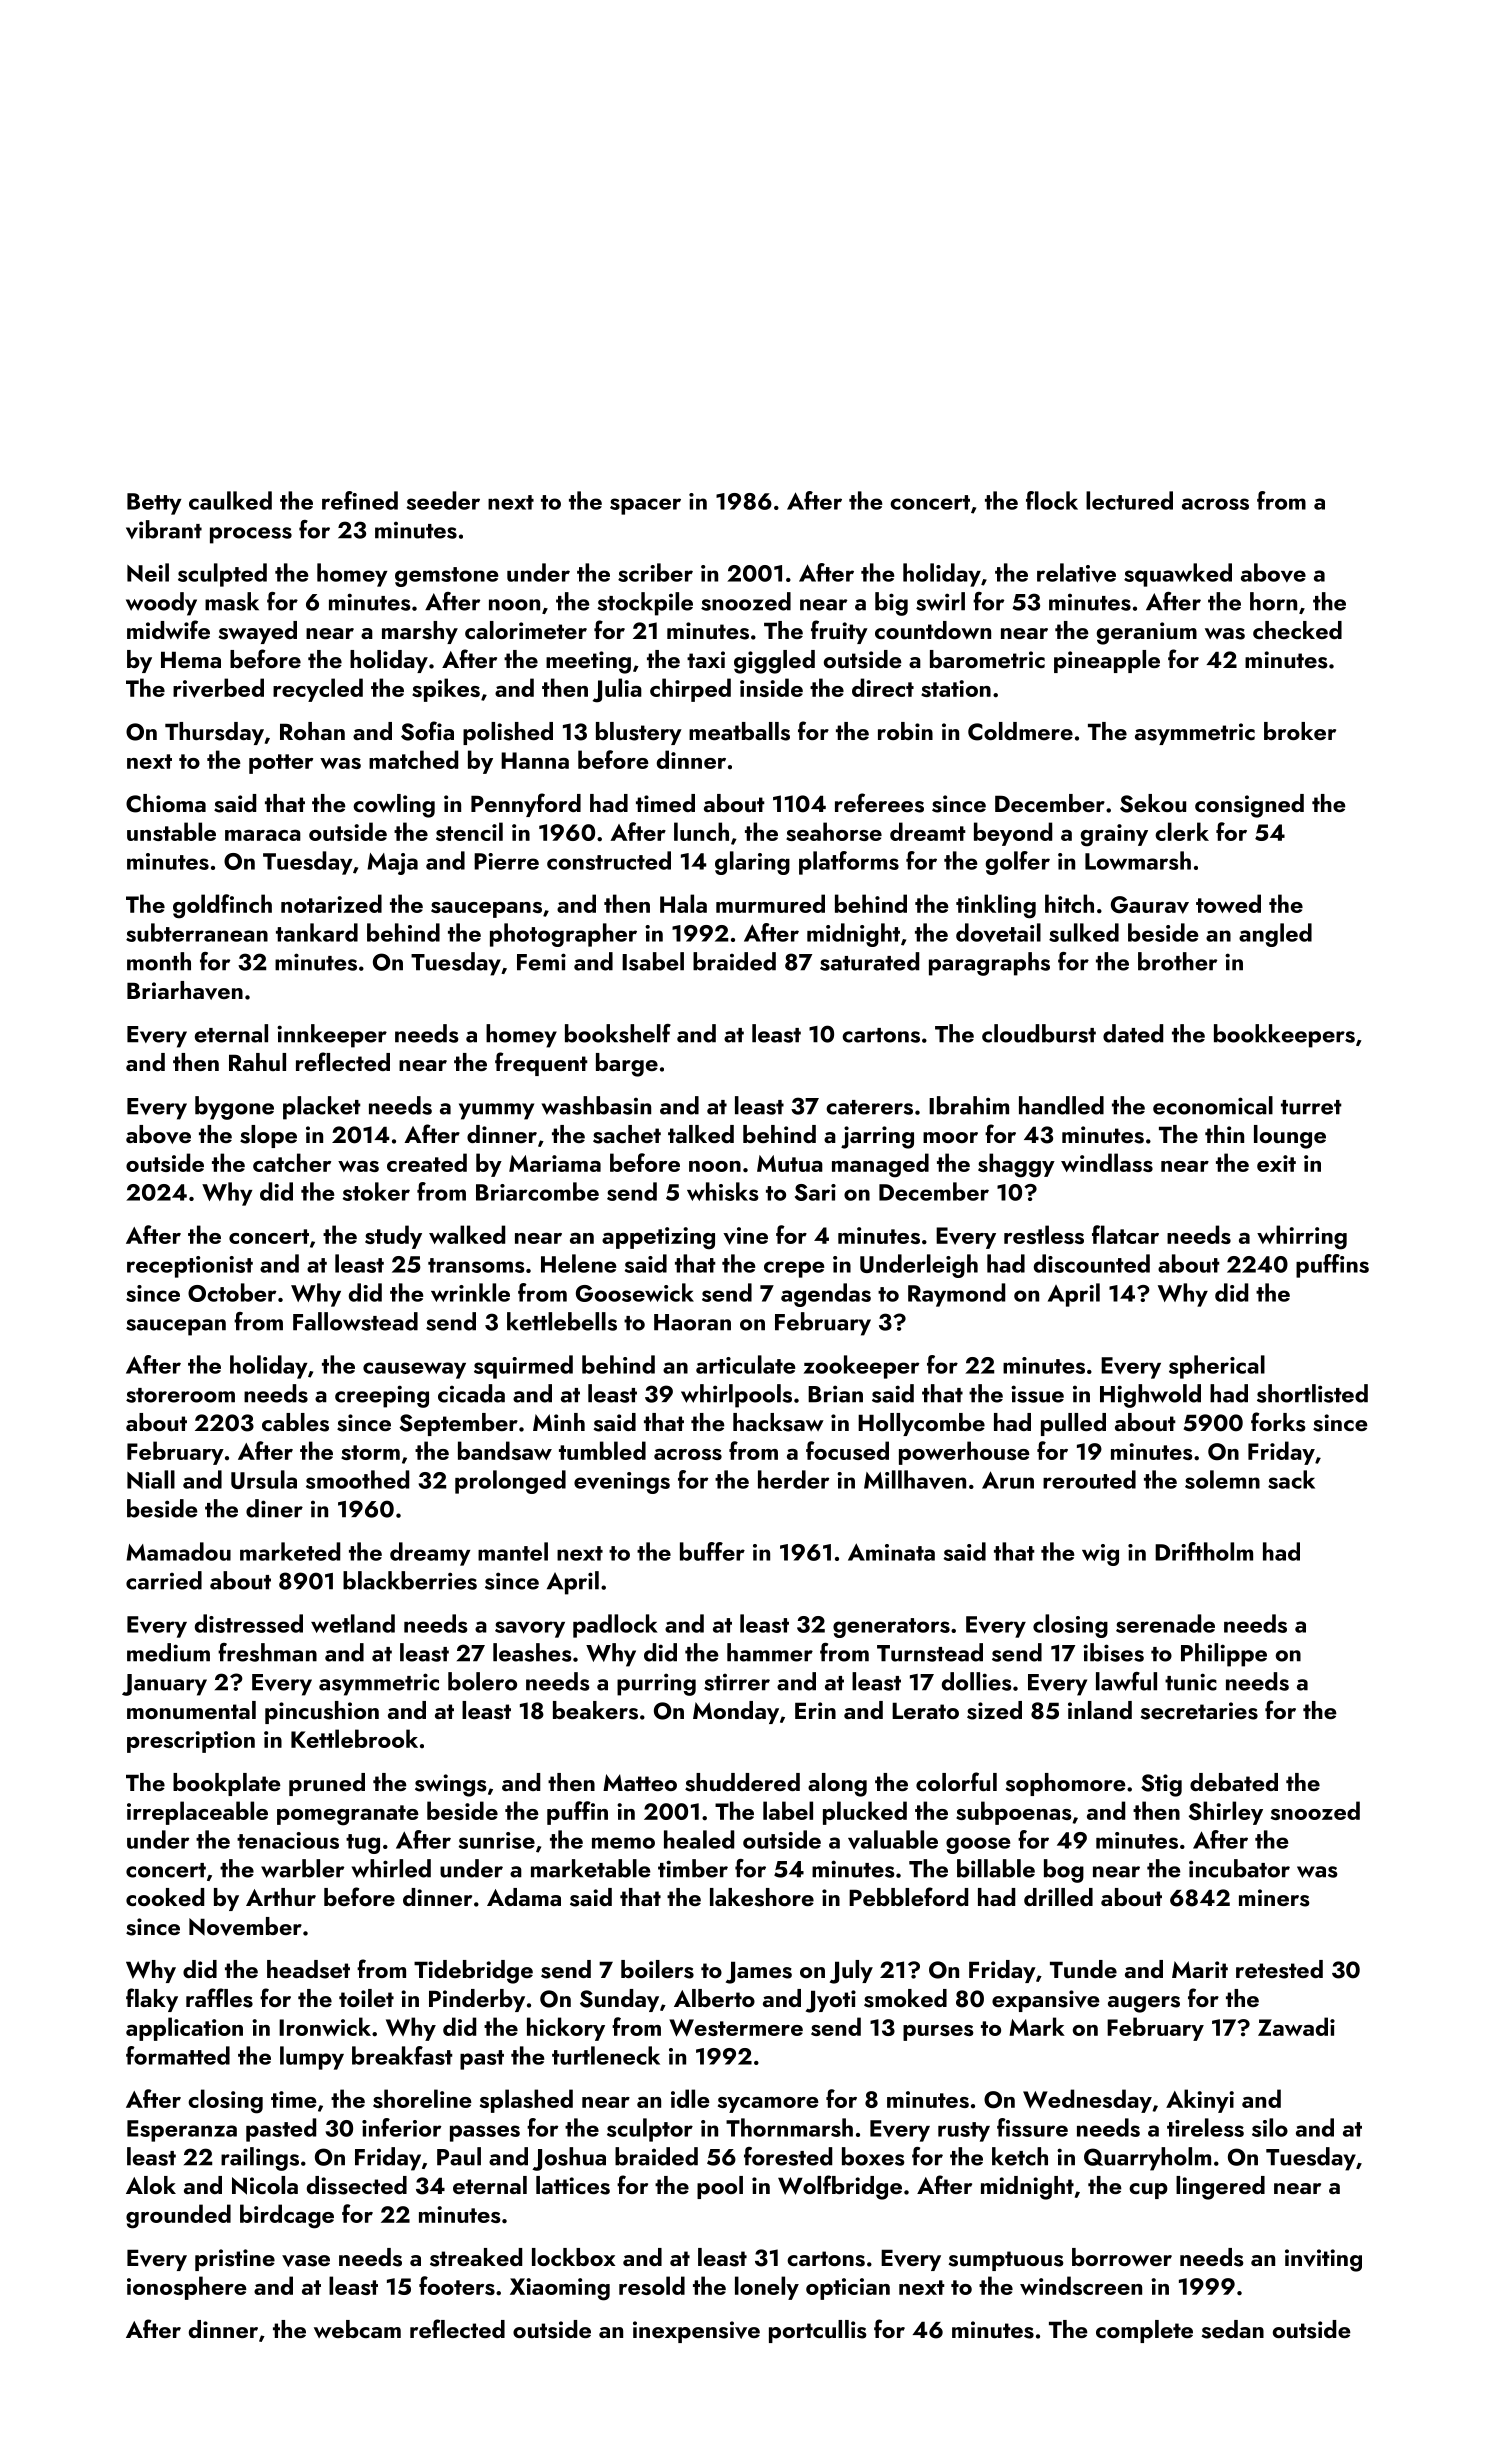 The image size is (1496, 2464). I want to click on lectured, so click(1129, 500).
